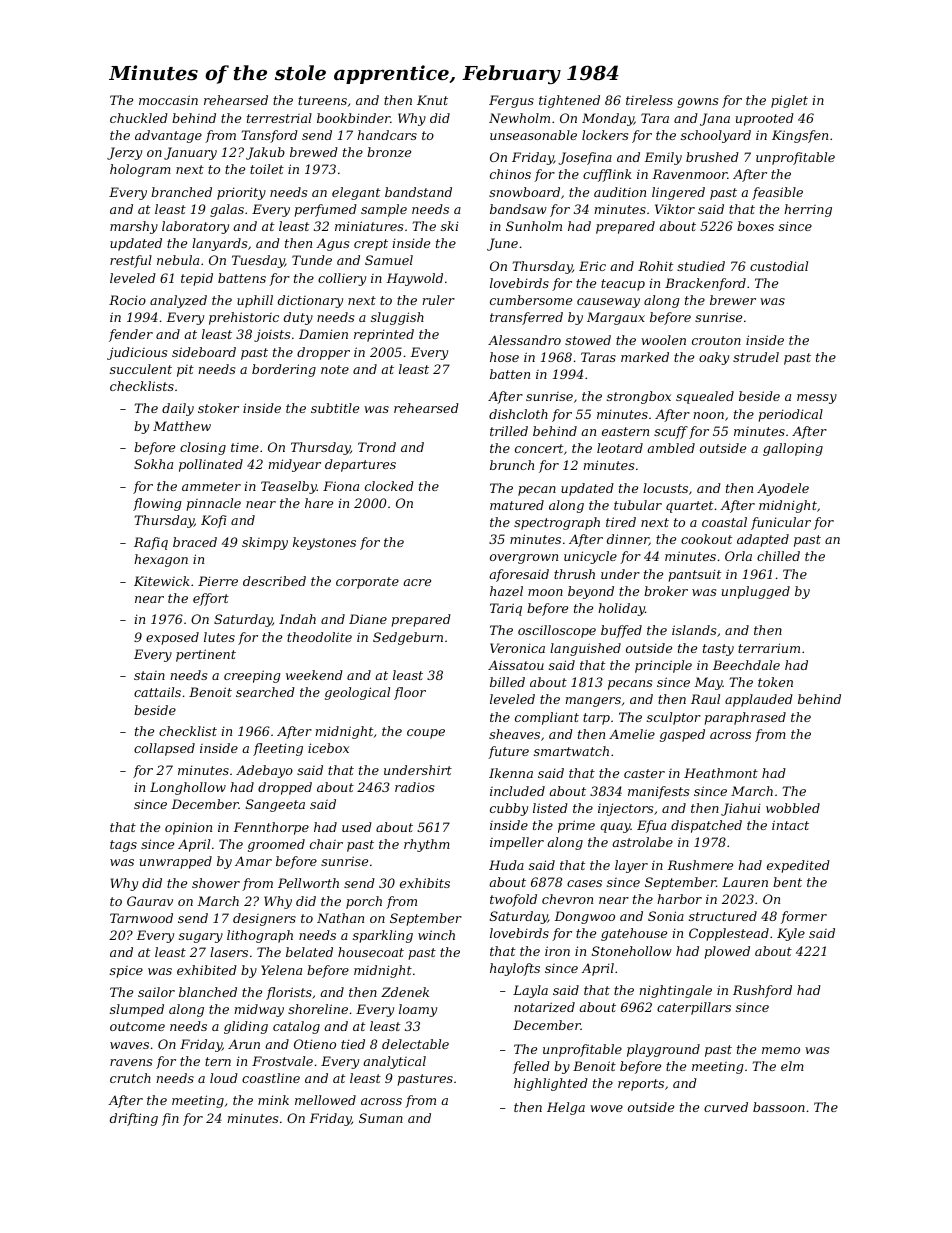  Describe the element at coordinates (531, 1067) in the screenshot. I see `felled` at that location.
